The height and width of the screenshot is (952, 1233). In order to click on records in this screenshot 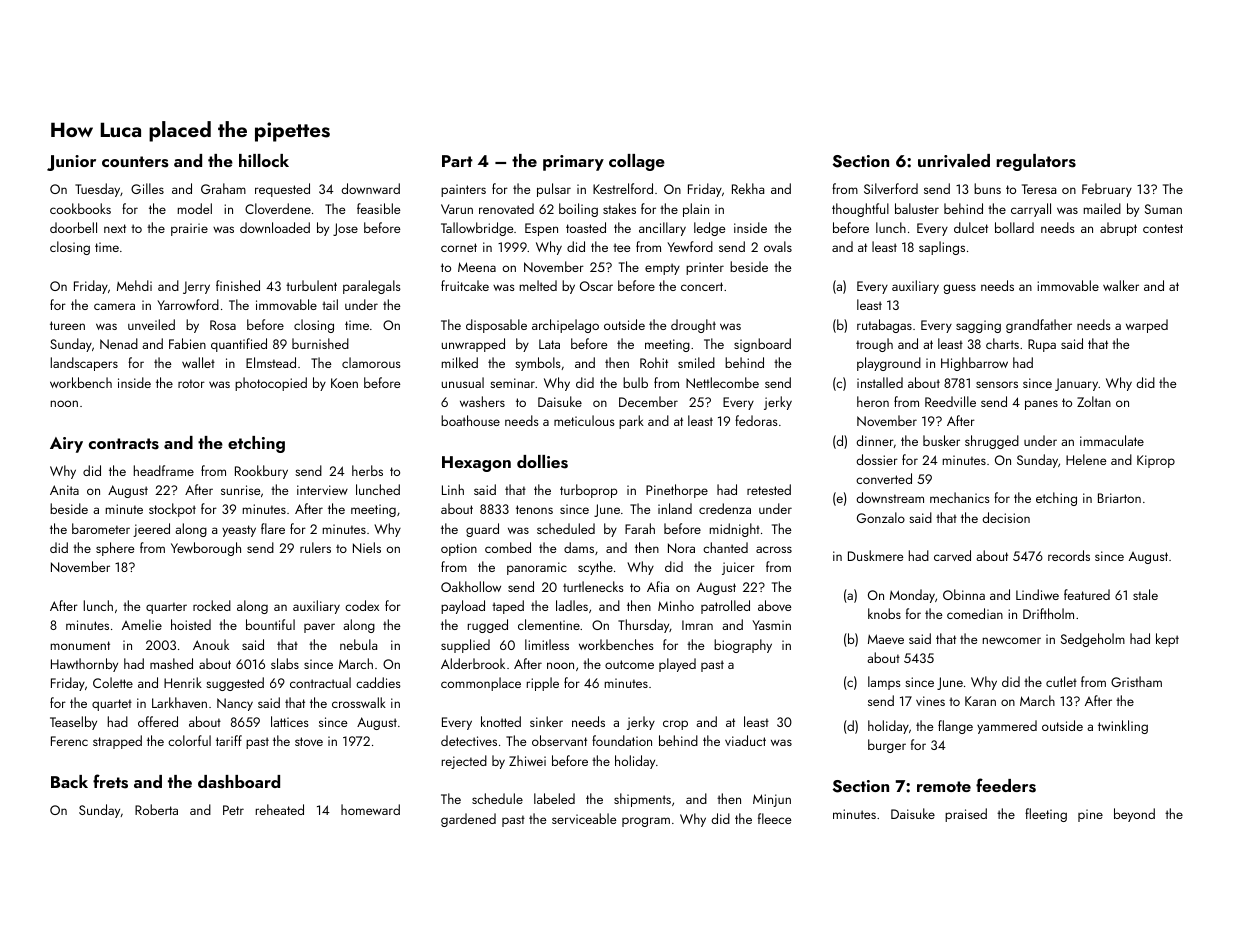, I will do `click(1069, 555)`.
